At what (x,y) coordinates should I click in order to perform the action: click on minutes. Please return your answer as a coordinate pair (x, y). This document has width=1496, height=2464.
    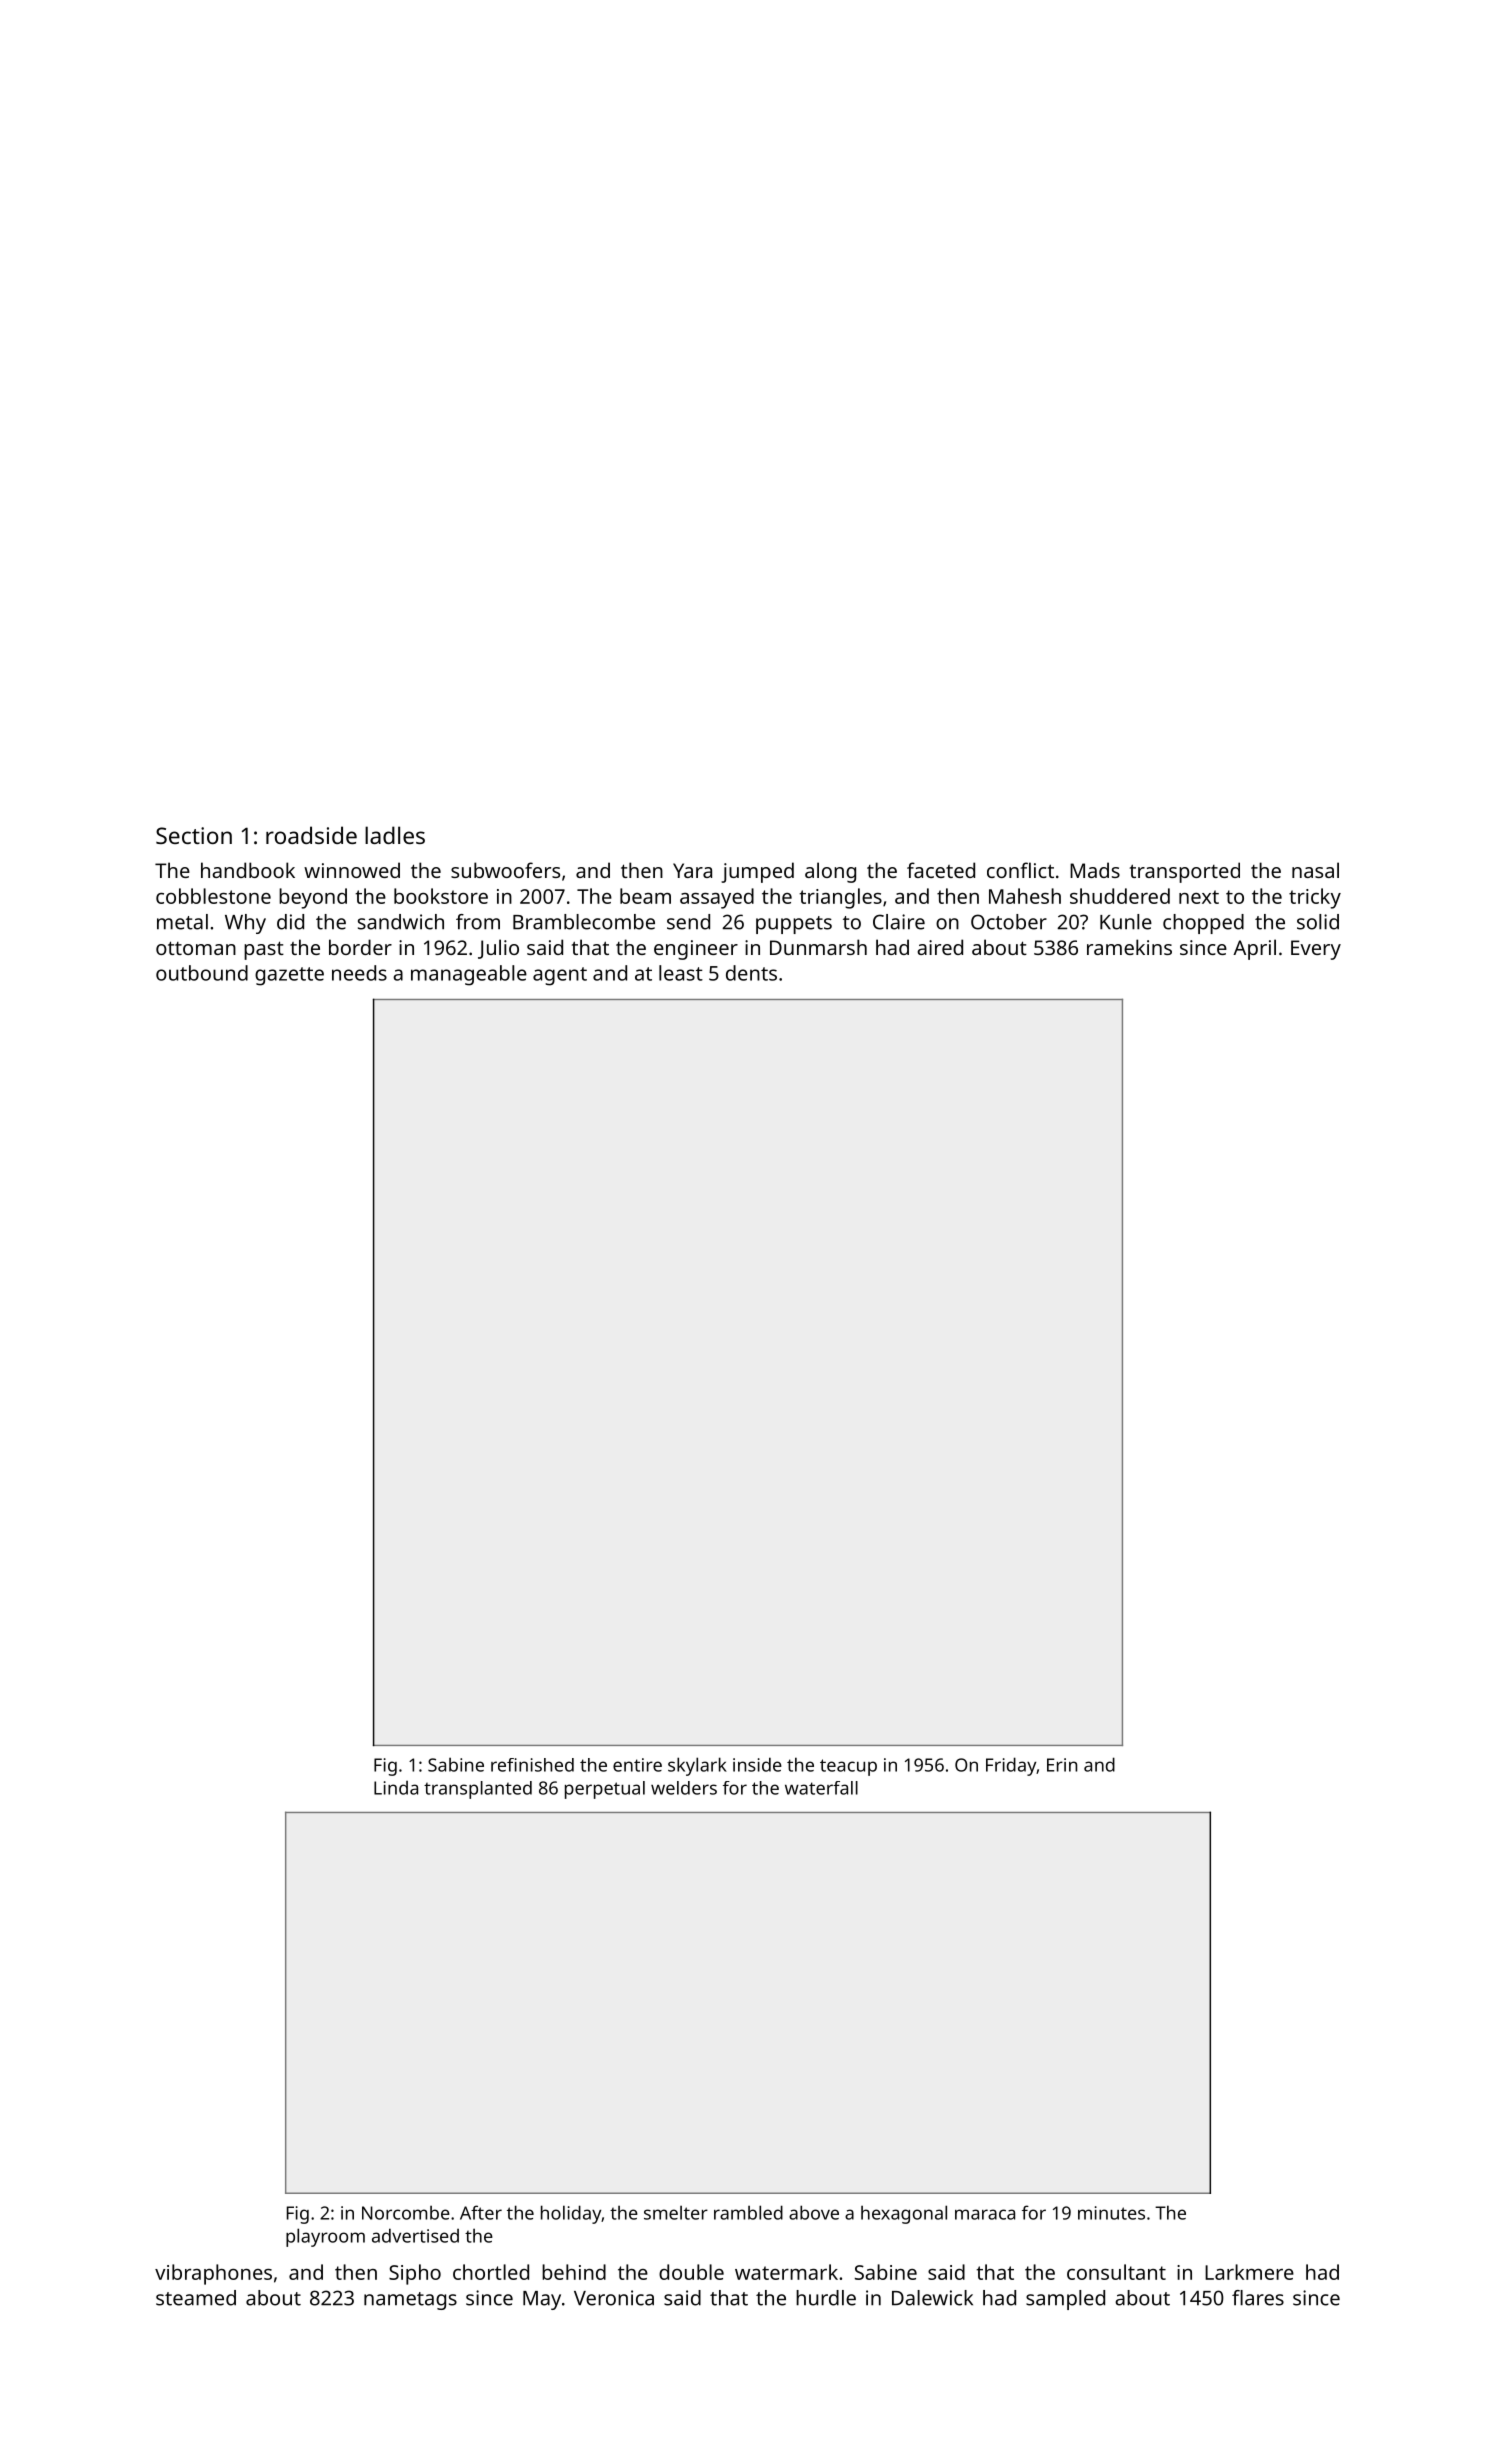
    Looking at the image, I should click on (1111, 2213).
